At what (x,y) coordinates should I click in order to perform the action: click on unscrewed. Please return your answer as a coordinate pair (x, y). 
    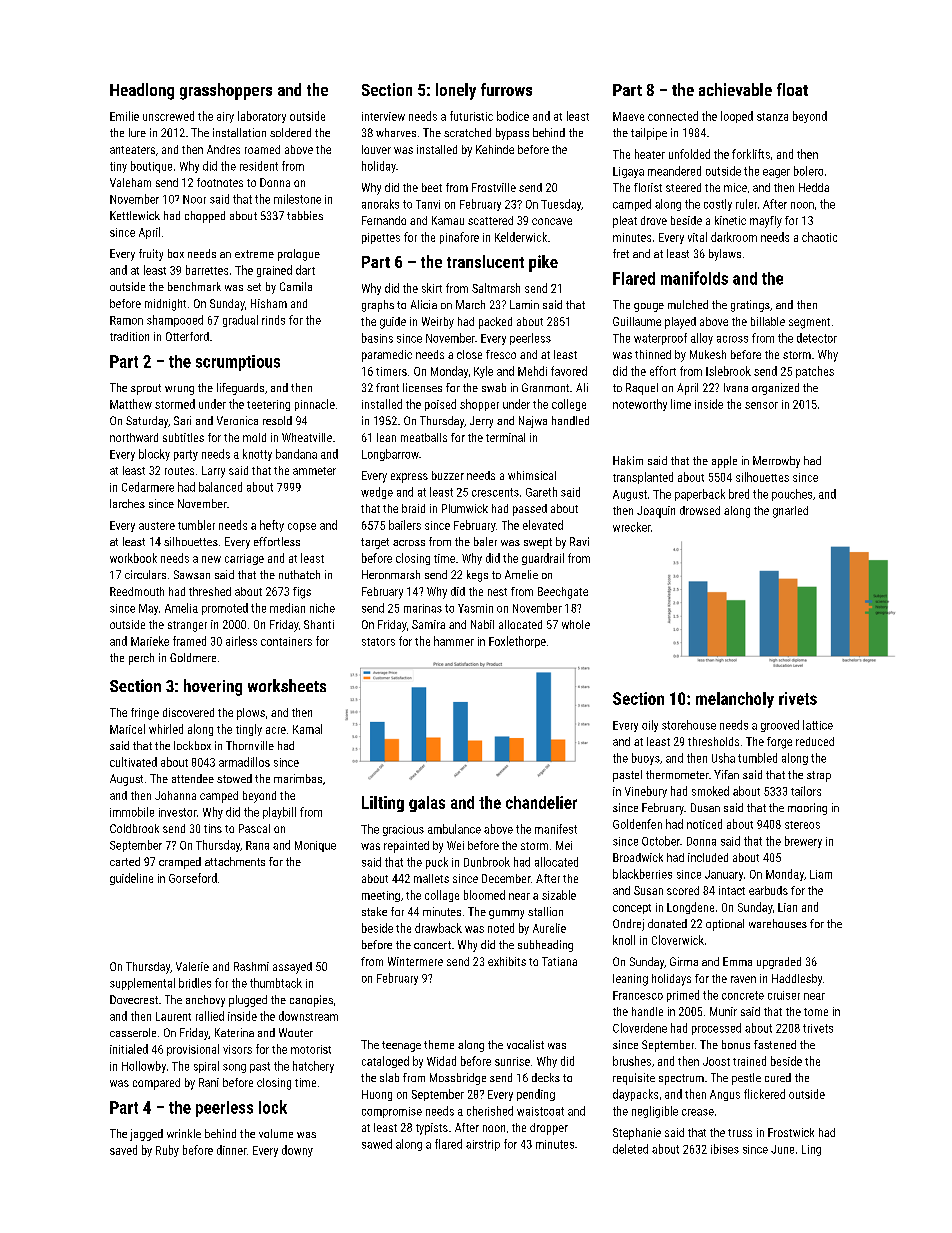
    Looking at the image, I should click on (168, 116).
